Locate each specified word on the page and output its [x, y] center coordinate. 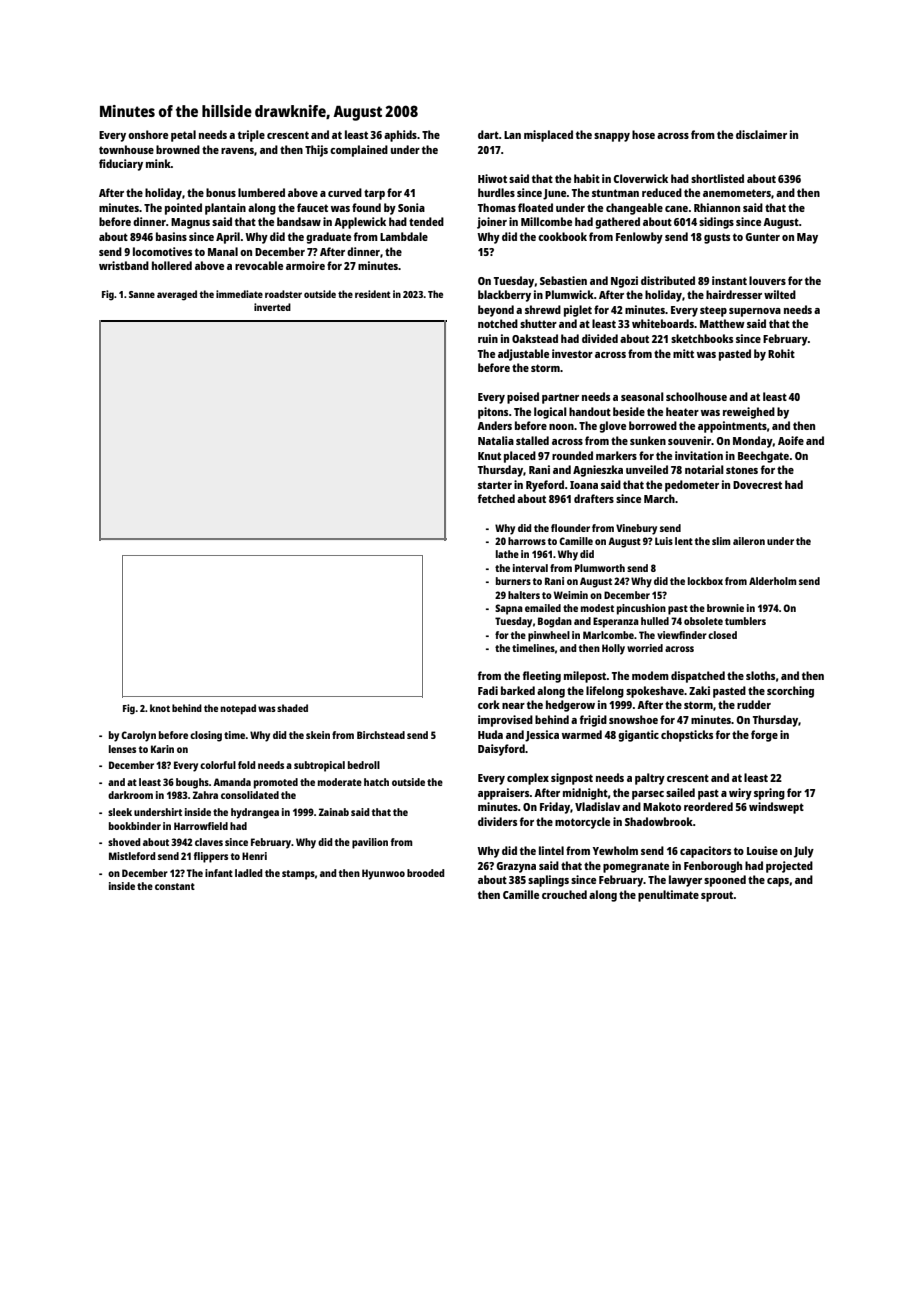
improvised [505, 721]
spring [769, 794]
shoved [124, 842]
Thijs [316, 151]
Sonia [411, 207]
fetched [496, 498]
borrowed [653, 425]
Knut [489, 456]
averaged [177, 295]
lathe [507, 554]
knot [160, 708]
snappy [612, 137]
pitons [493, 413]
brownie [725, 608]
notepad [238, 709]
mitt [683, 353]
